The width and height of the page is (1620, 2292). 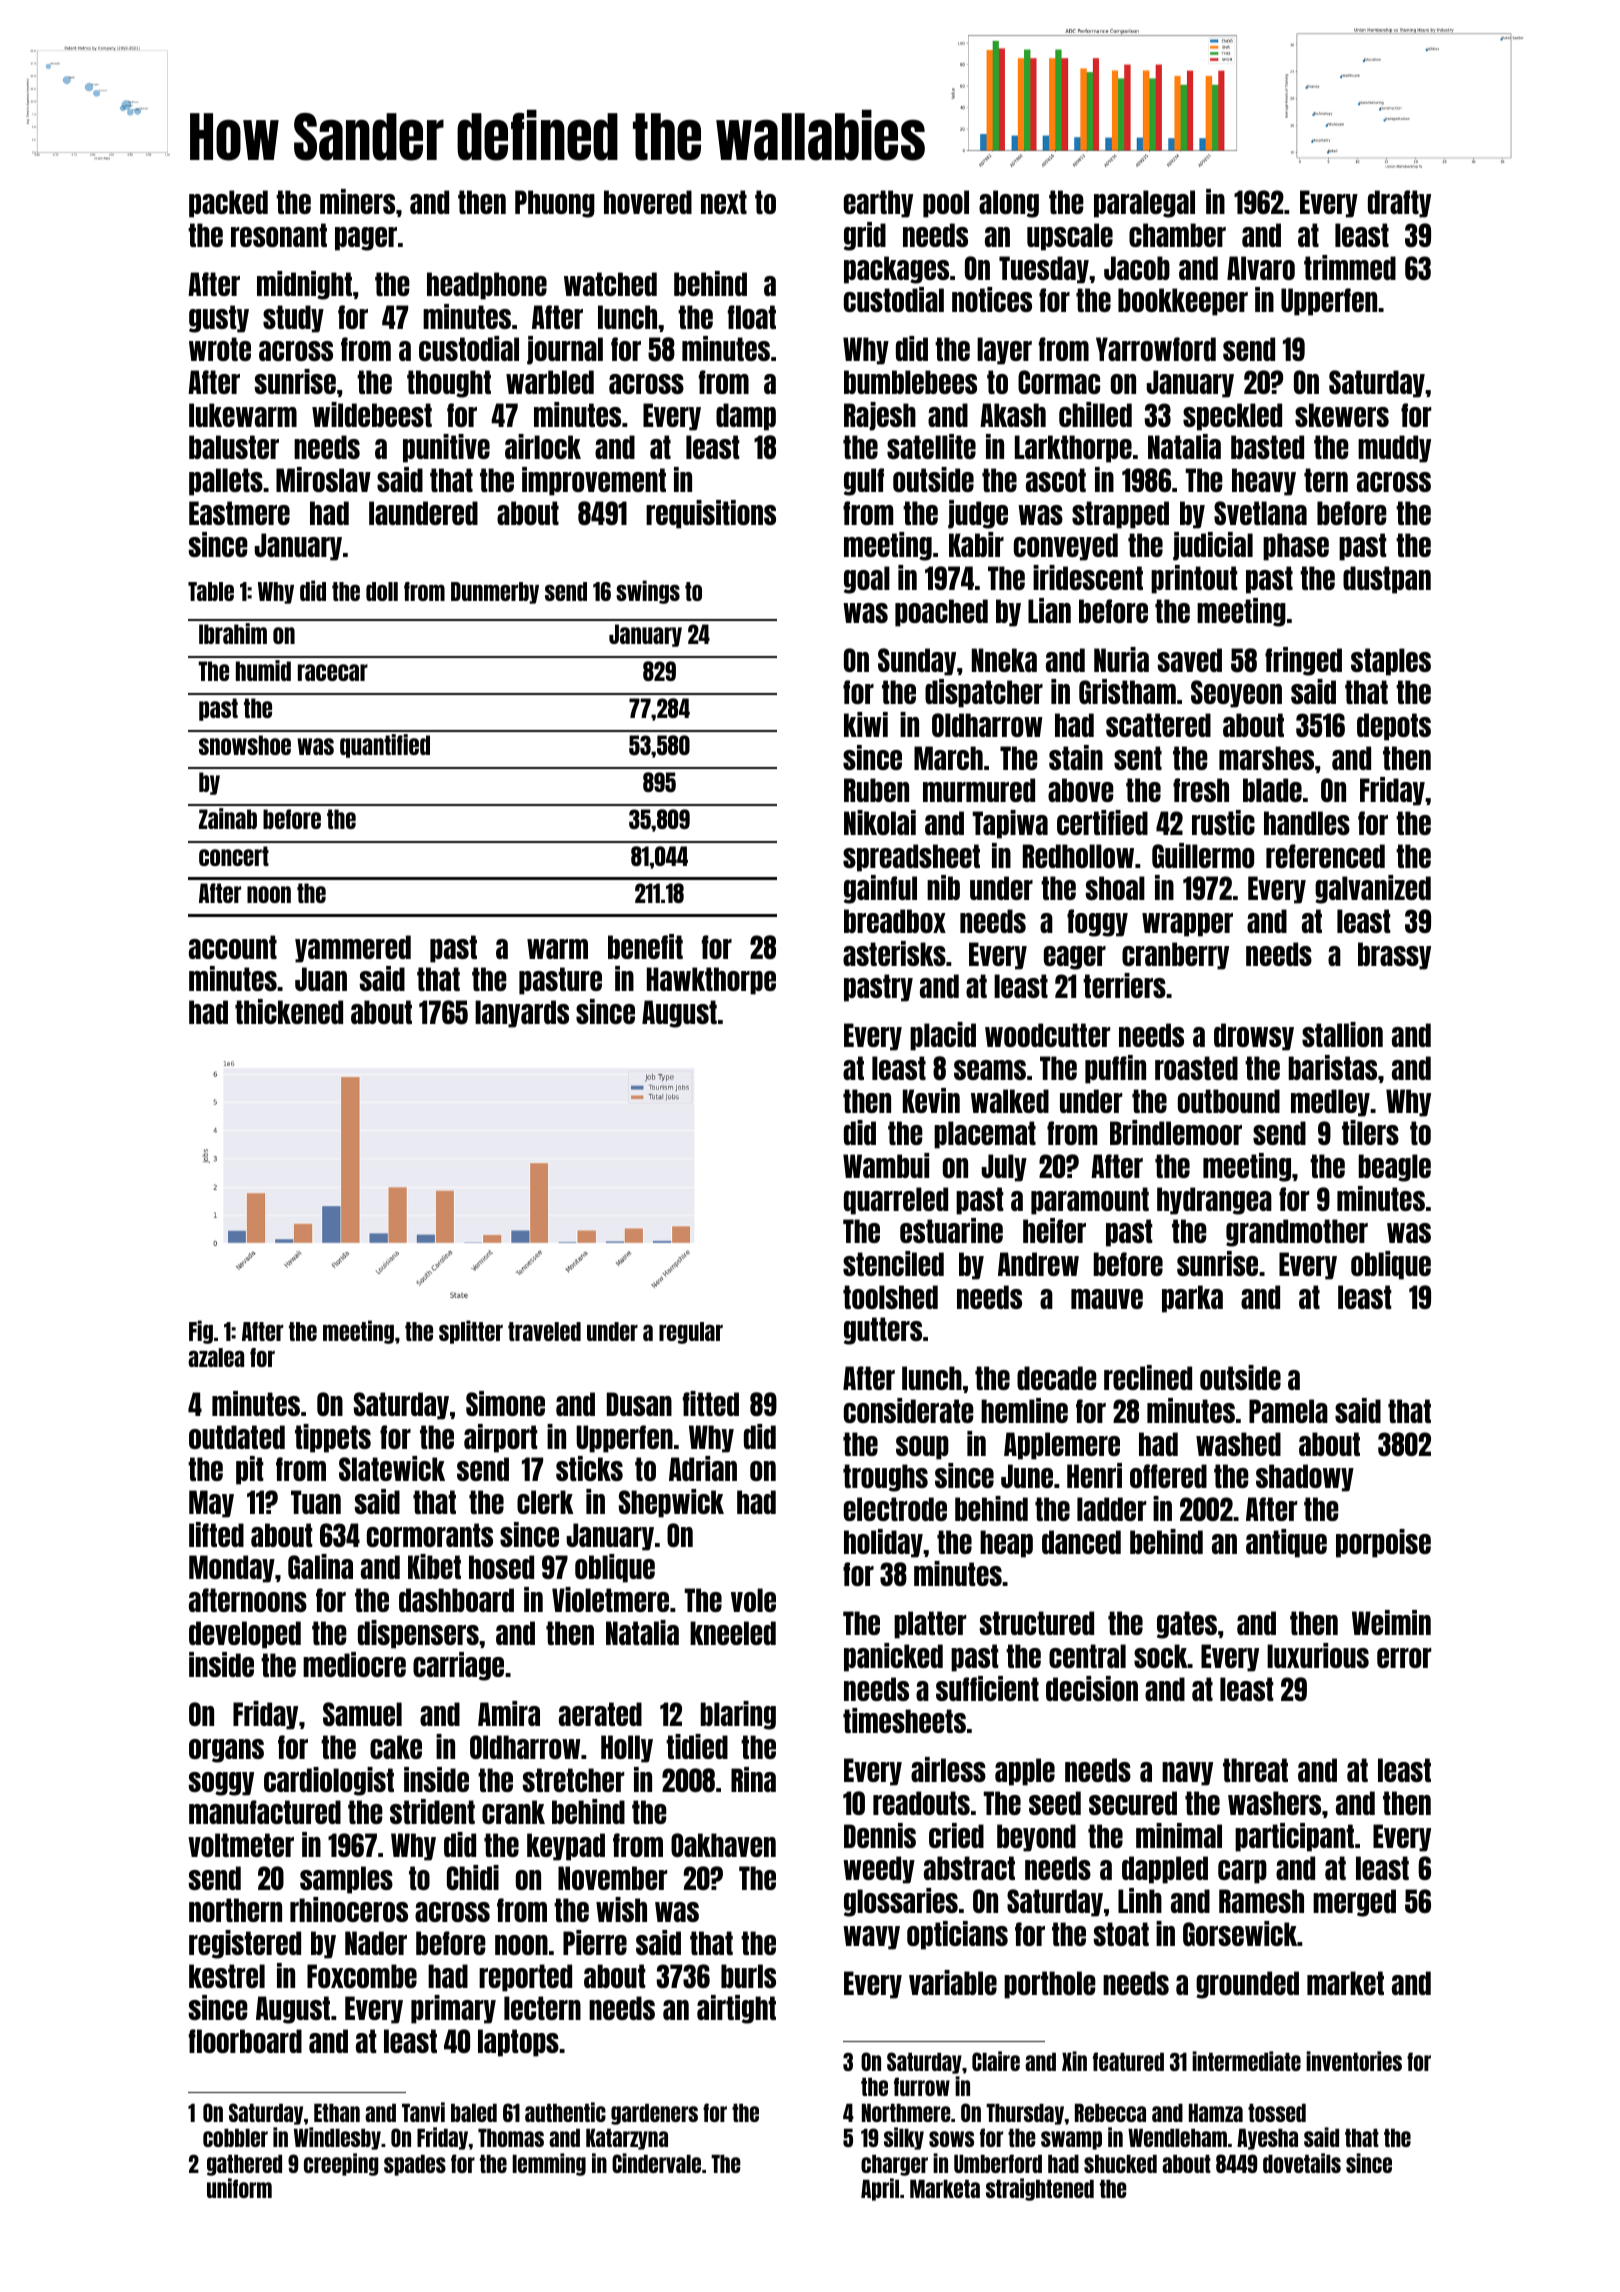 What do you see at coordinates (922, 2086) in the page?
I see `furrow` at bounding box center [922, 2086].
